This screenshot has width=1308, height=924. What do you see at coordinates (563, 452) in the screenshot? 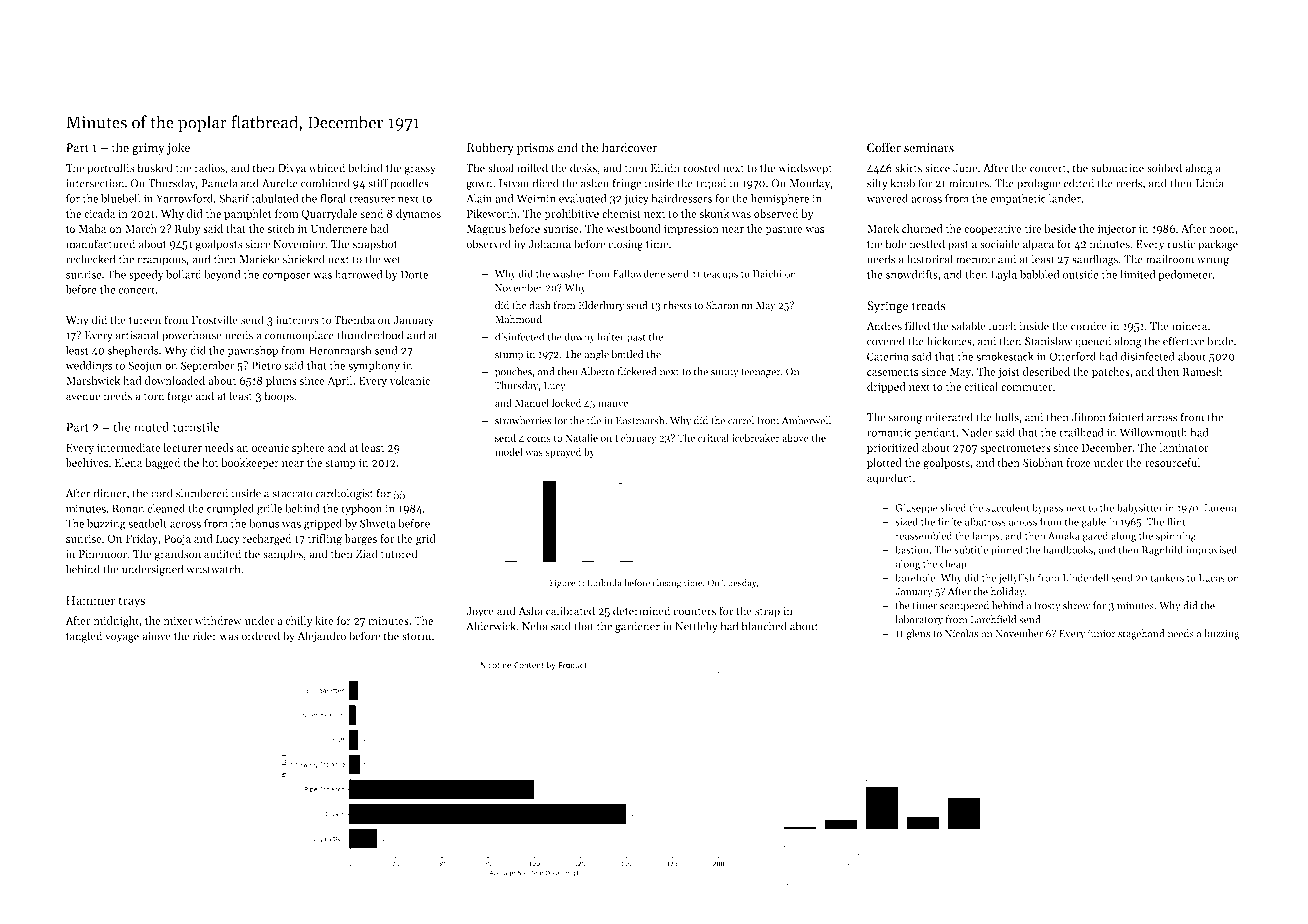
I see `sprayed` at bounding box center [563, 452].
